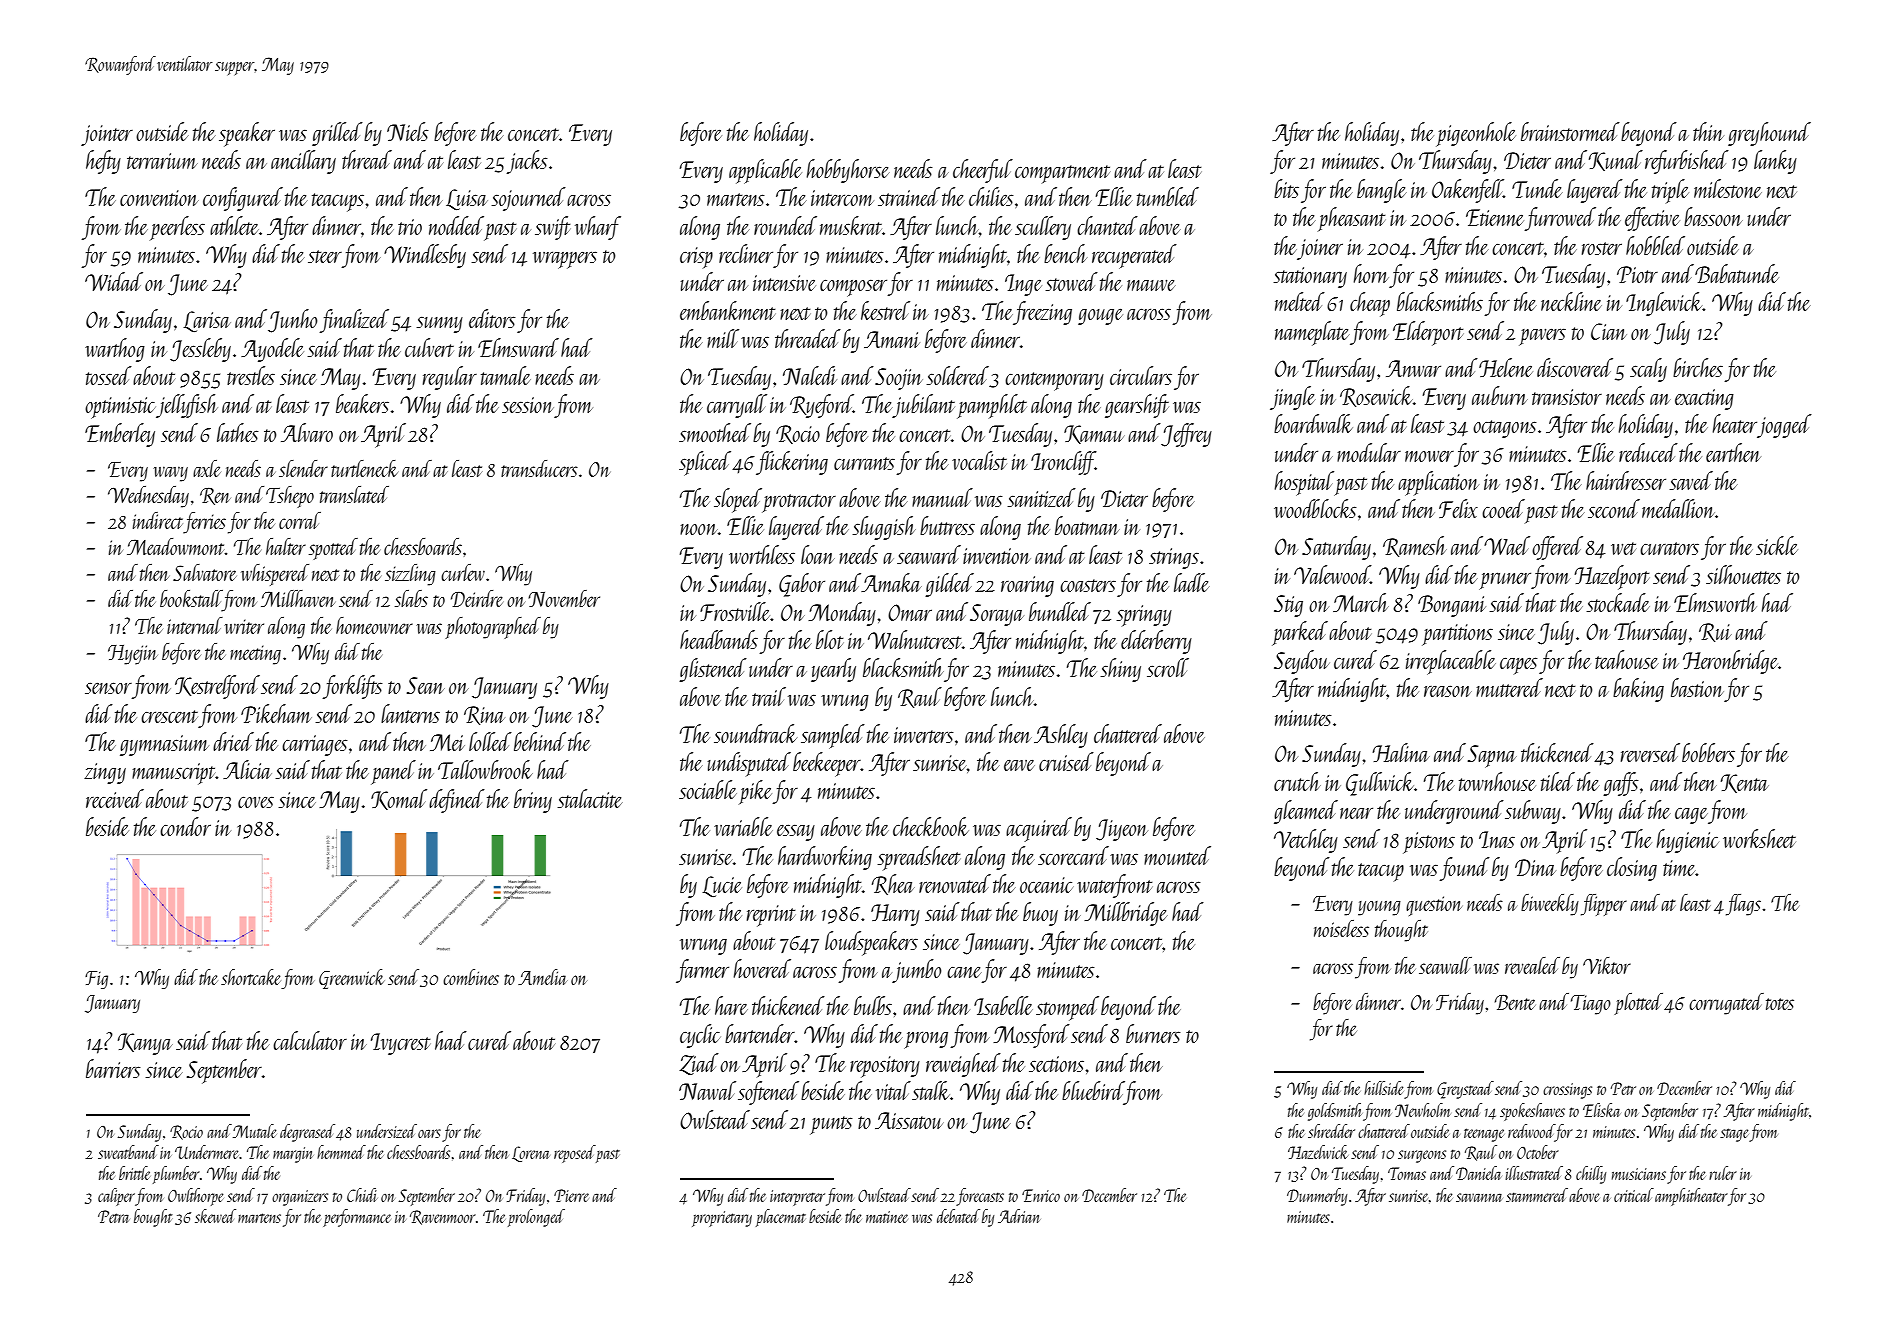 The height and width of the page is (1343, 1899). What do you see at coordinates (1726, 1004) in the page?
I see `corrugated` at bounding box center [1726, 1004].
